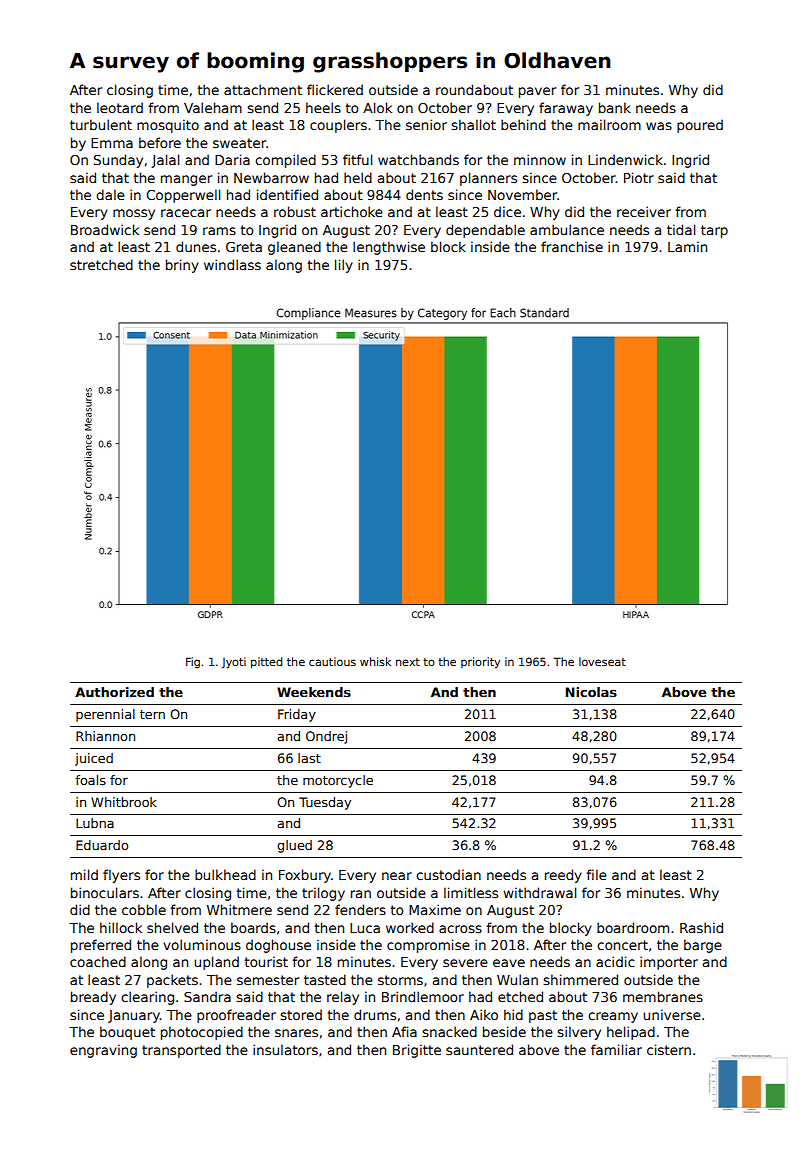 The height and width of the page is (1151, 811). Describe the element at coordinates (105, 229) in the page. I see `Broadwick` at that location.
